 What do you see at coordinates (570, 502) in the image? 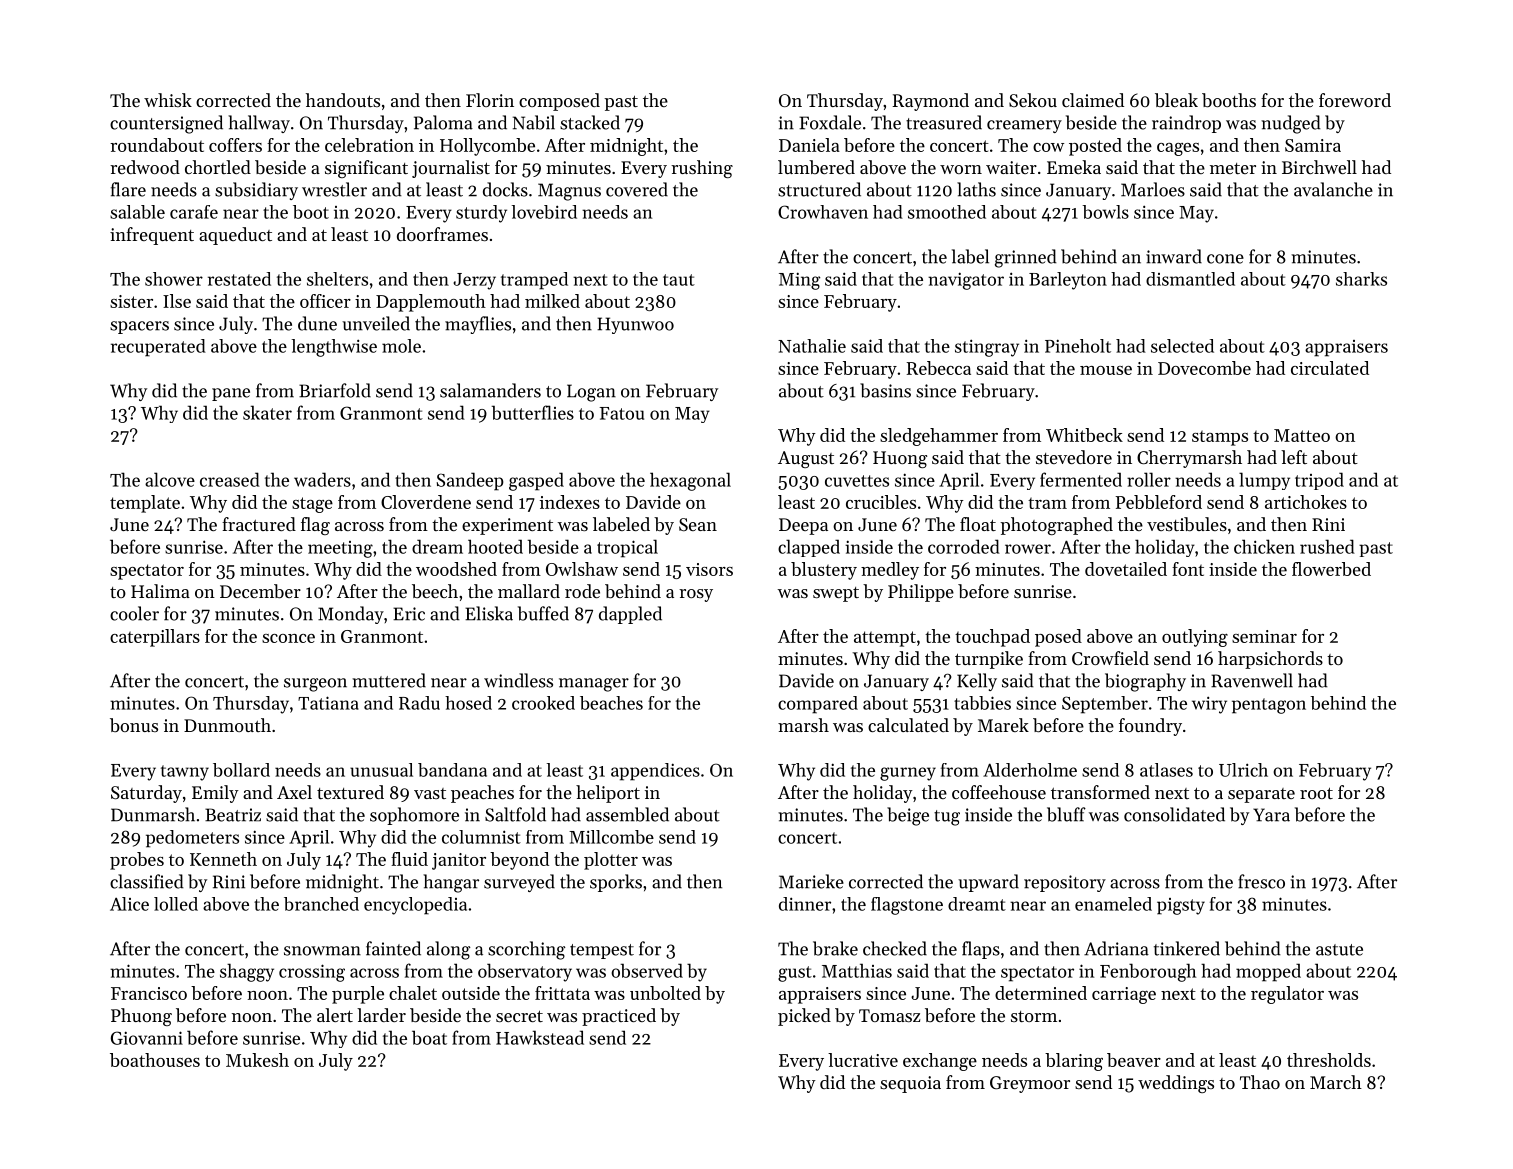
I see `indexes` at bounding box center [570, 502].
